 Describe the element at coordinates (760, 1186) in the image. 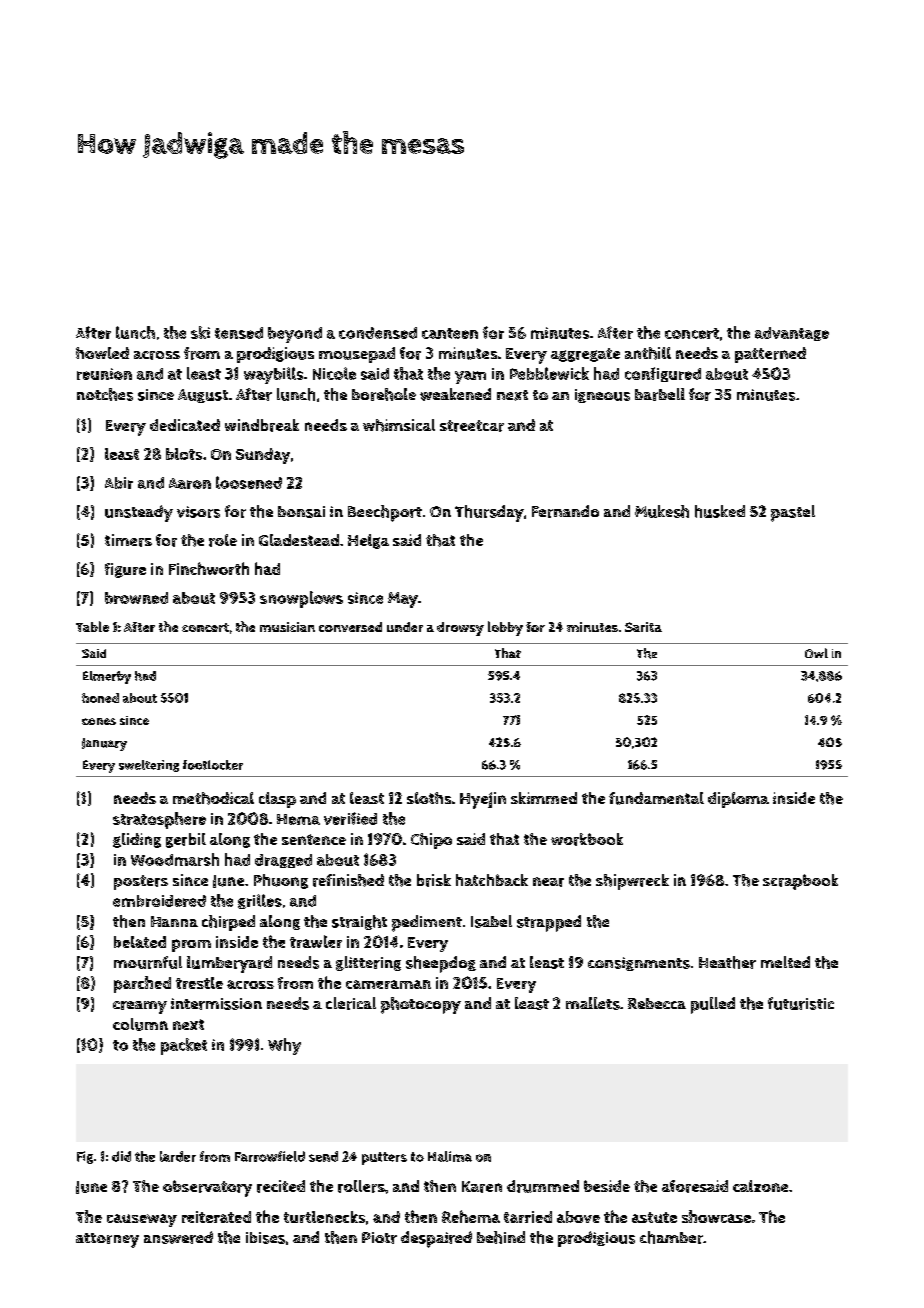

I see `calzone` at that location.
